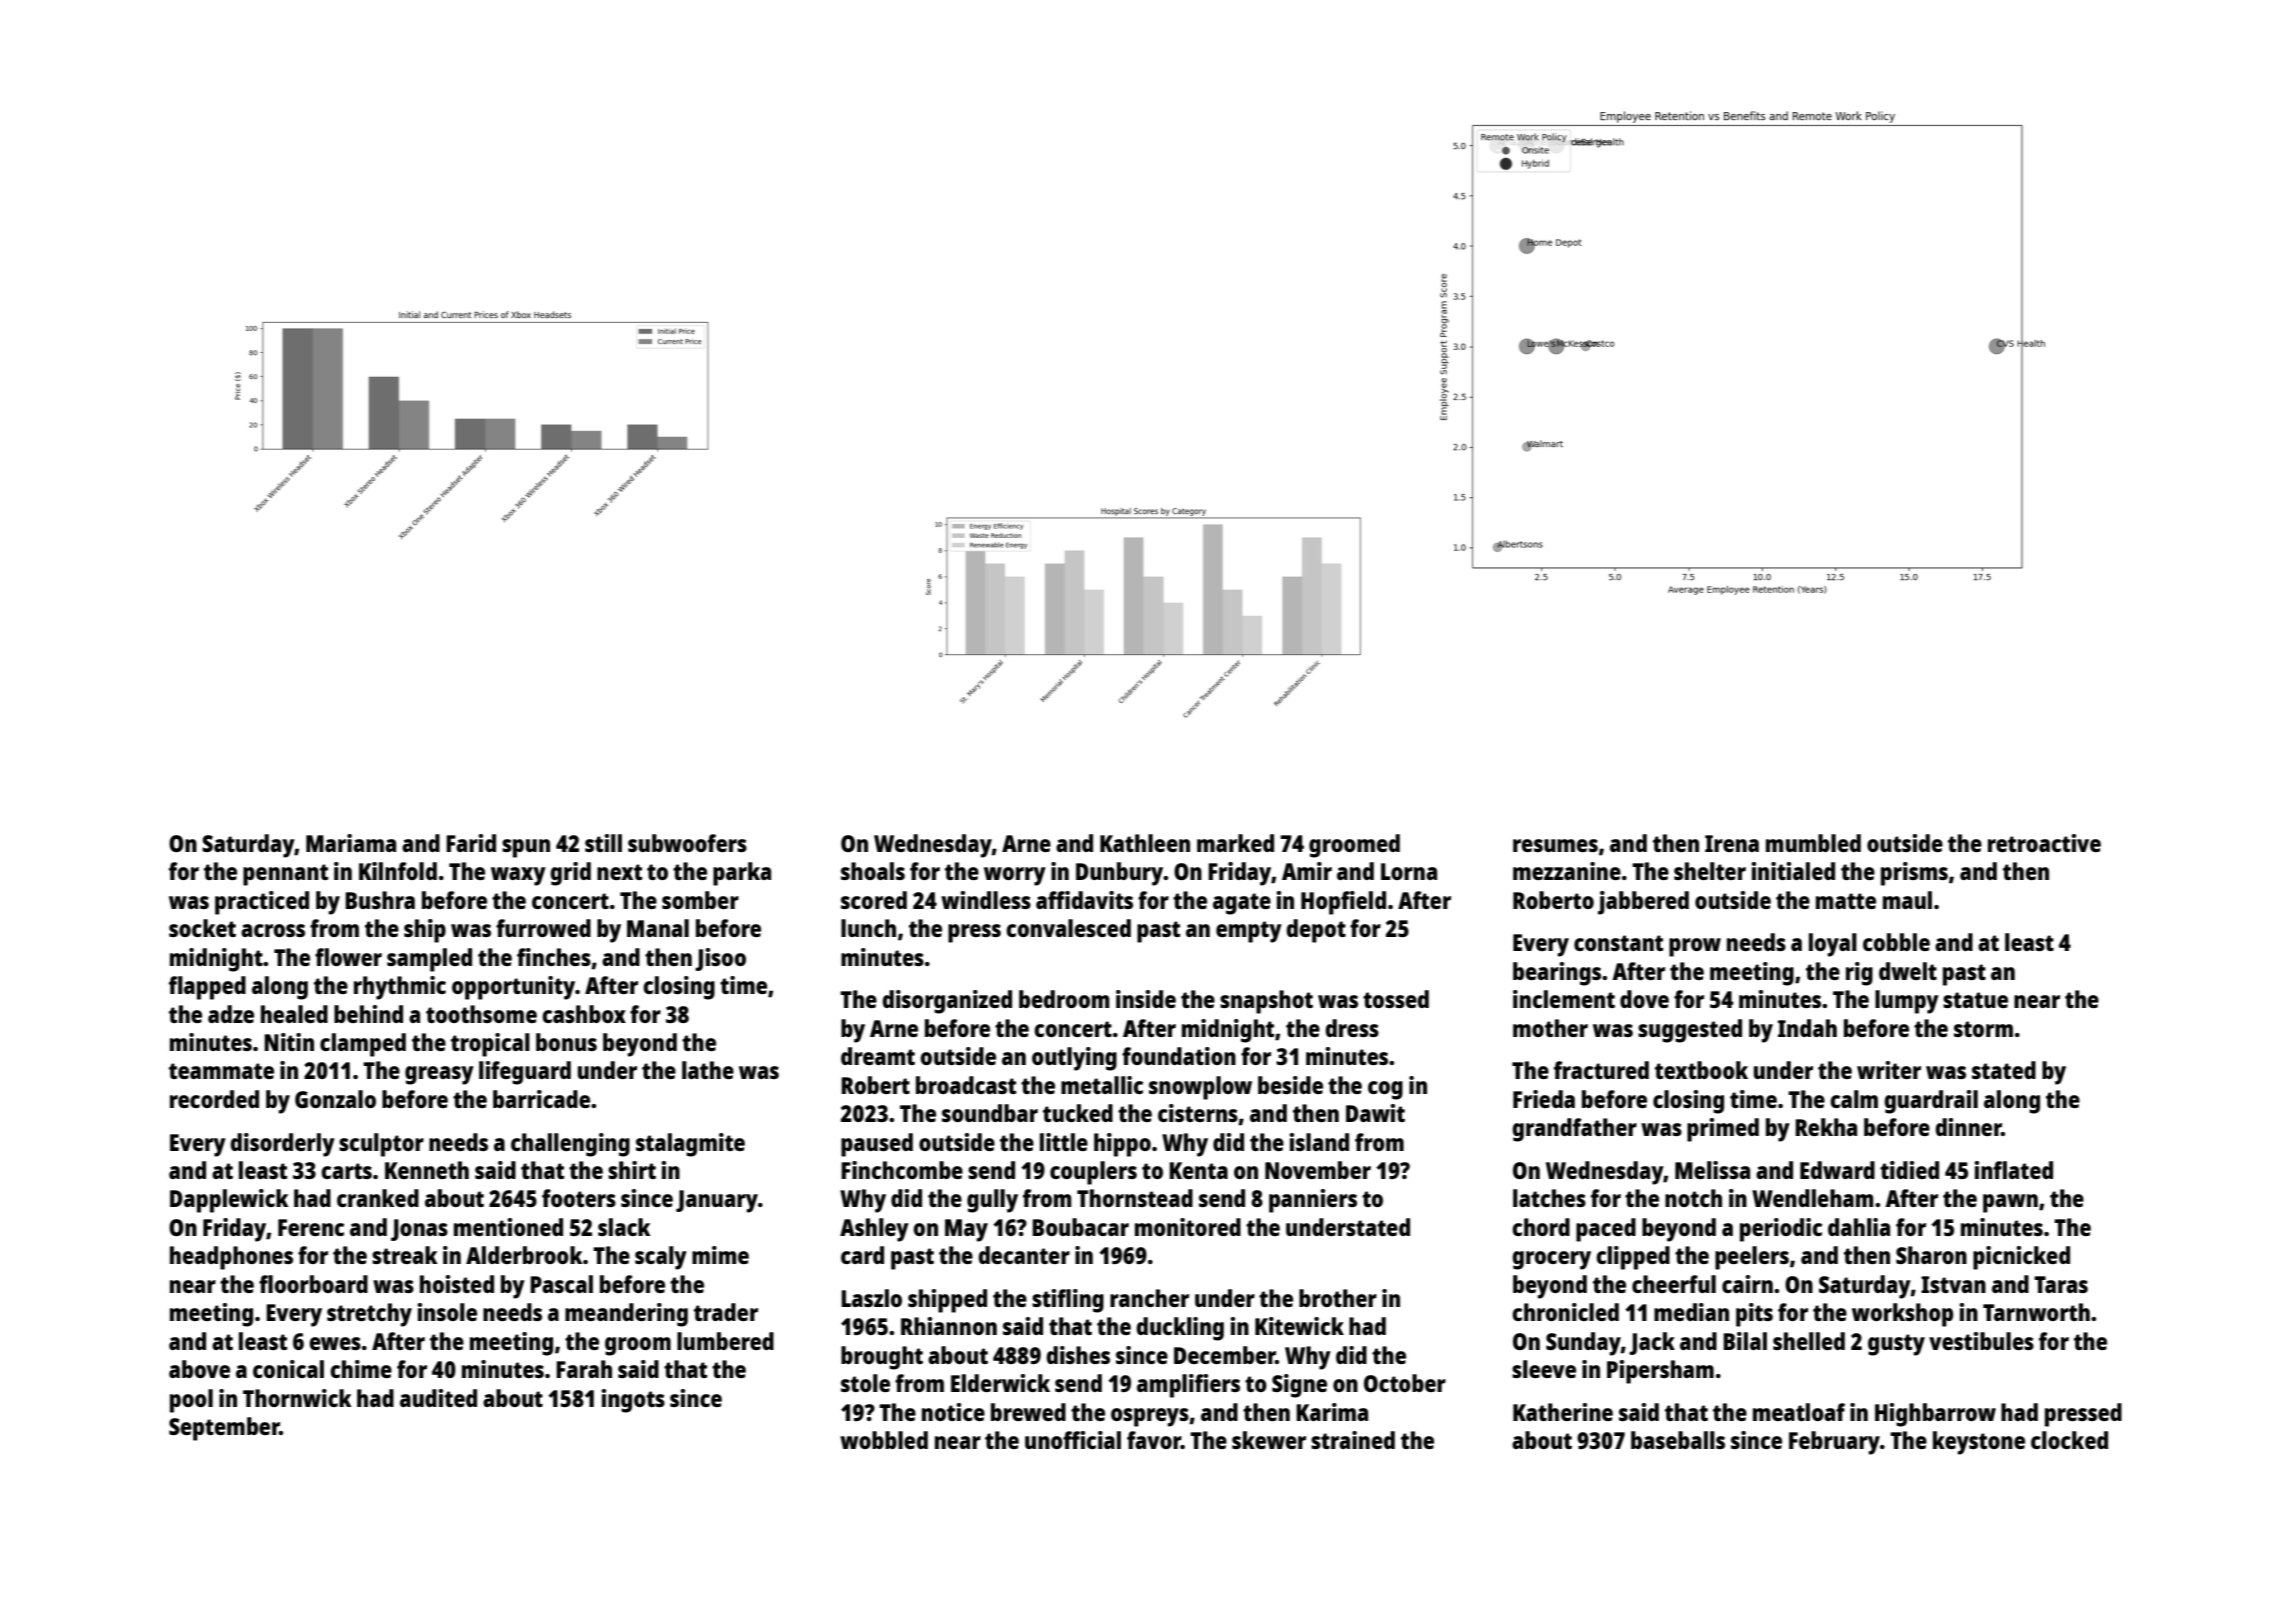 The image size is (2292, 1620). Describe the element at coordinates (632, 1170) in the document. I see `shirt` at that location.
